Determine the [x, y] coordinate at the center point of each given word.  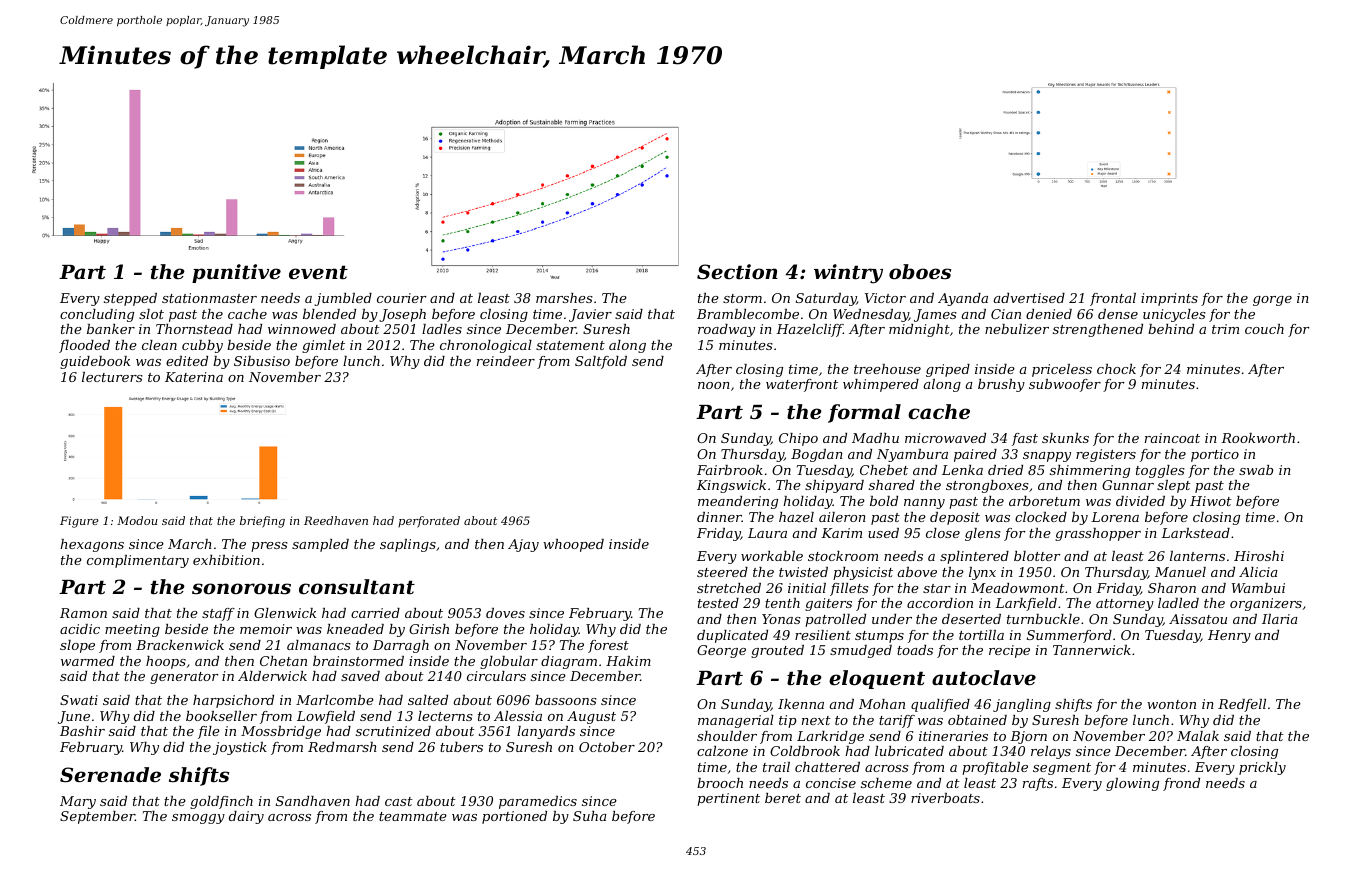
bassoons [566, 700]
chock [1116, 369]
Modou [137, 520]
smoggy [198, 819]
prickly [1262, 768]
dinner [719, 517]
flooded [84, 346]
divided [1140, 501]
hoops [166, 662]
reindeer [506, 361]
